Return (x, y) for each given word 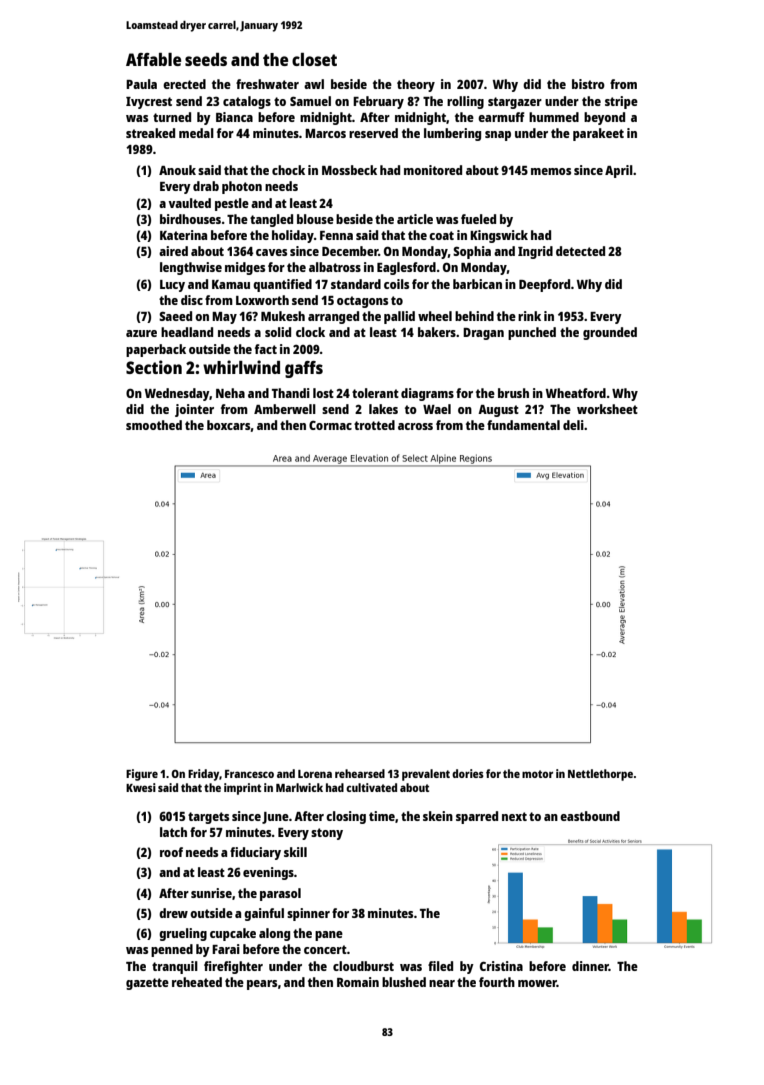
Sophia (472, 252)
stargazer (515, 103)
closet (314, 59)
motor (537, 774)
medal (196, 133)
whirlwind (241, 367)
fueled (478, 219)
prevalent (426, 775)
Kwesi (141, 787)
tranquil (175, 967)
